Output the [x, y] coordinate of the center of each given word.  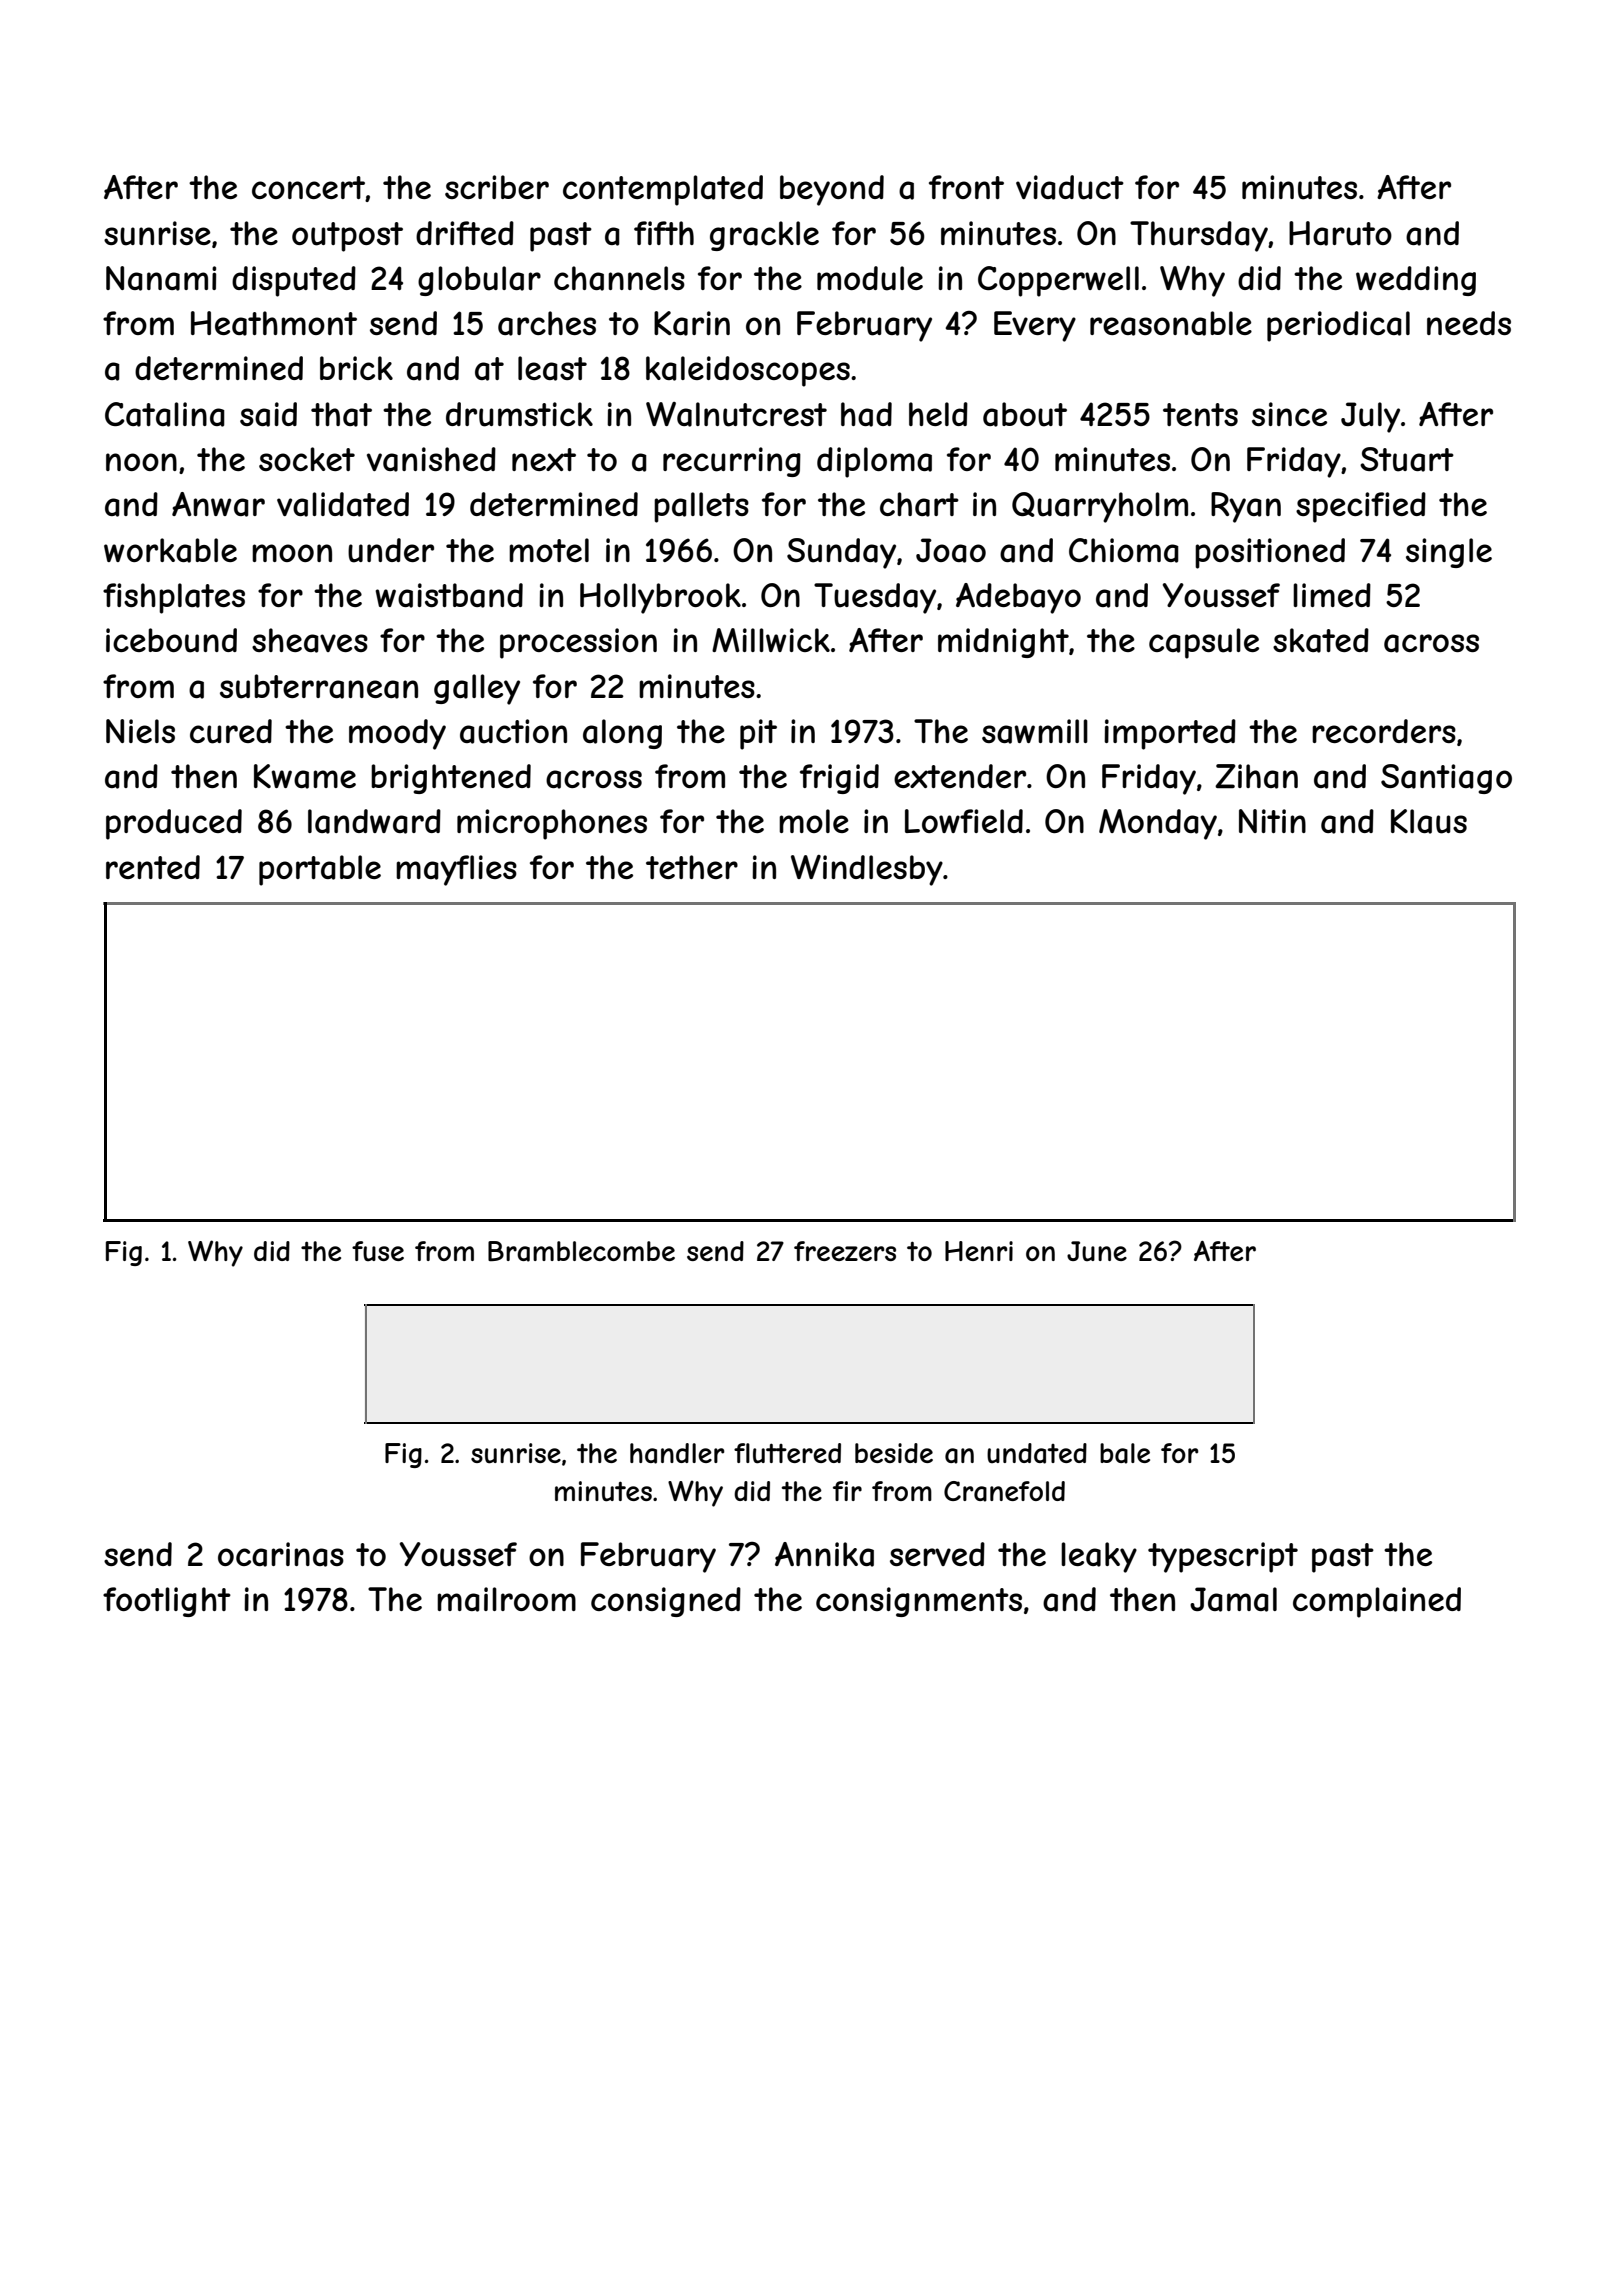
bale [1125, 1453]
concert [308, 187]
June [1097, 1251]
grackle [764, 236]
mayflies [456, 870]
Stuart [1407, 459]
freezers [845, 1251]
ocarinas [281, 1554]
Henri [979, 1251]
